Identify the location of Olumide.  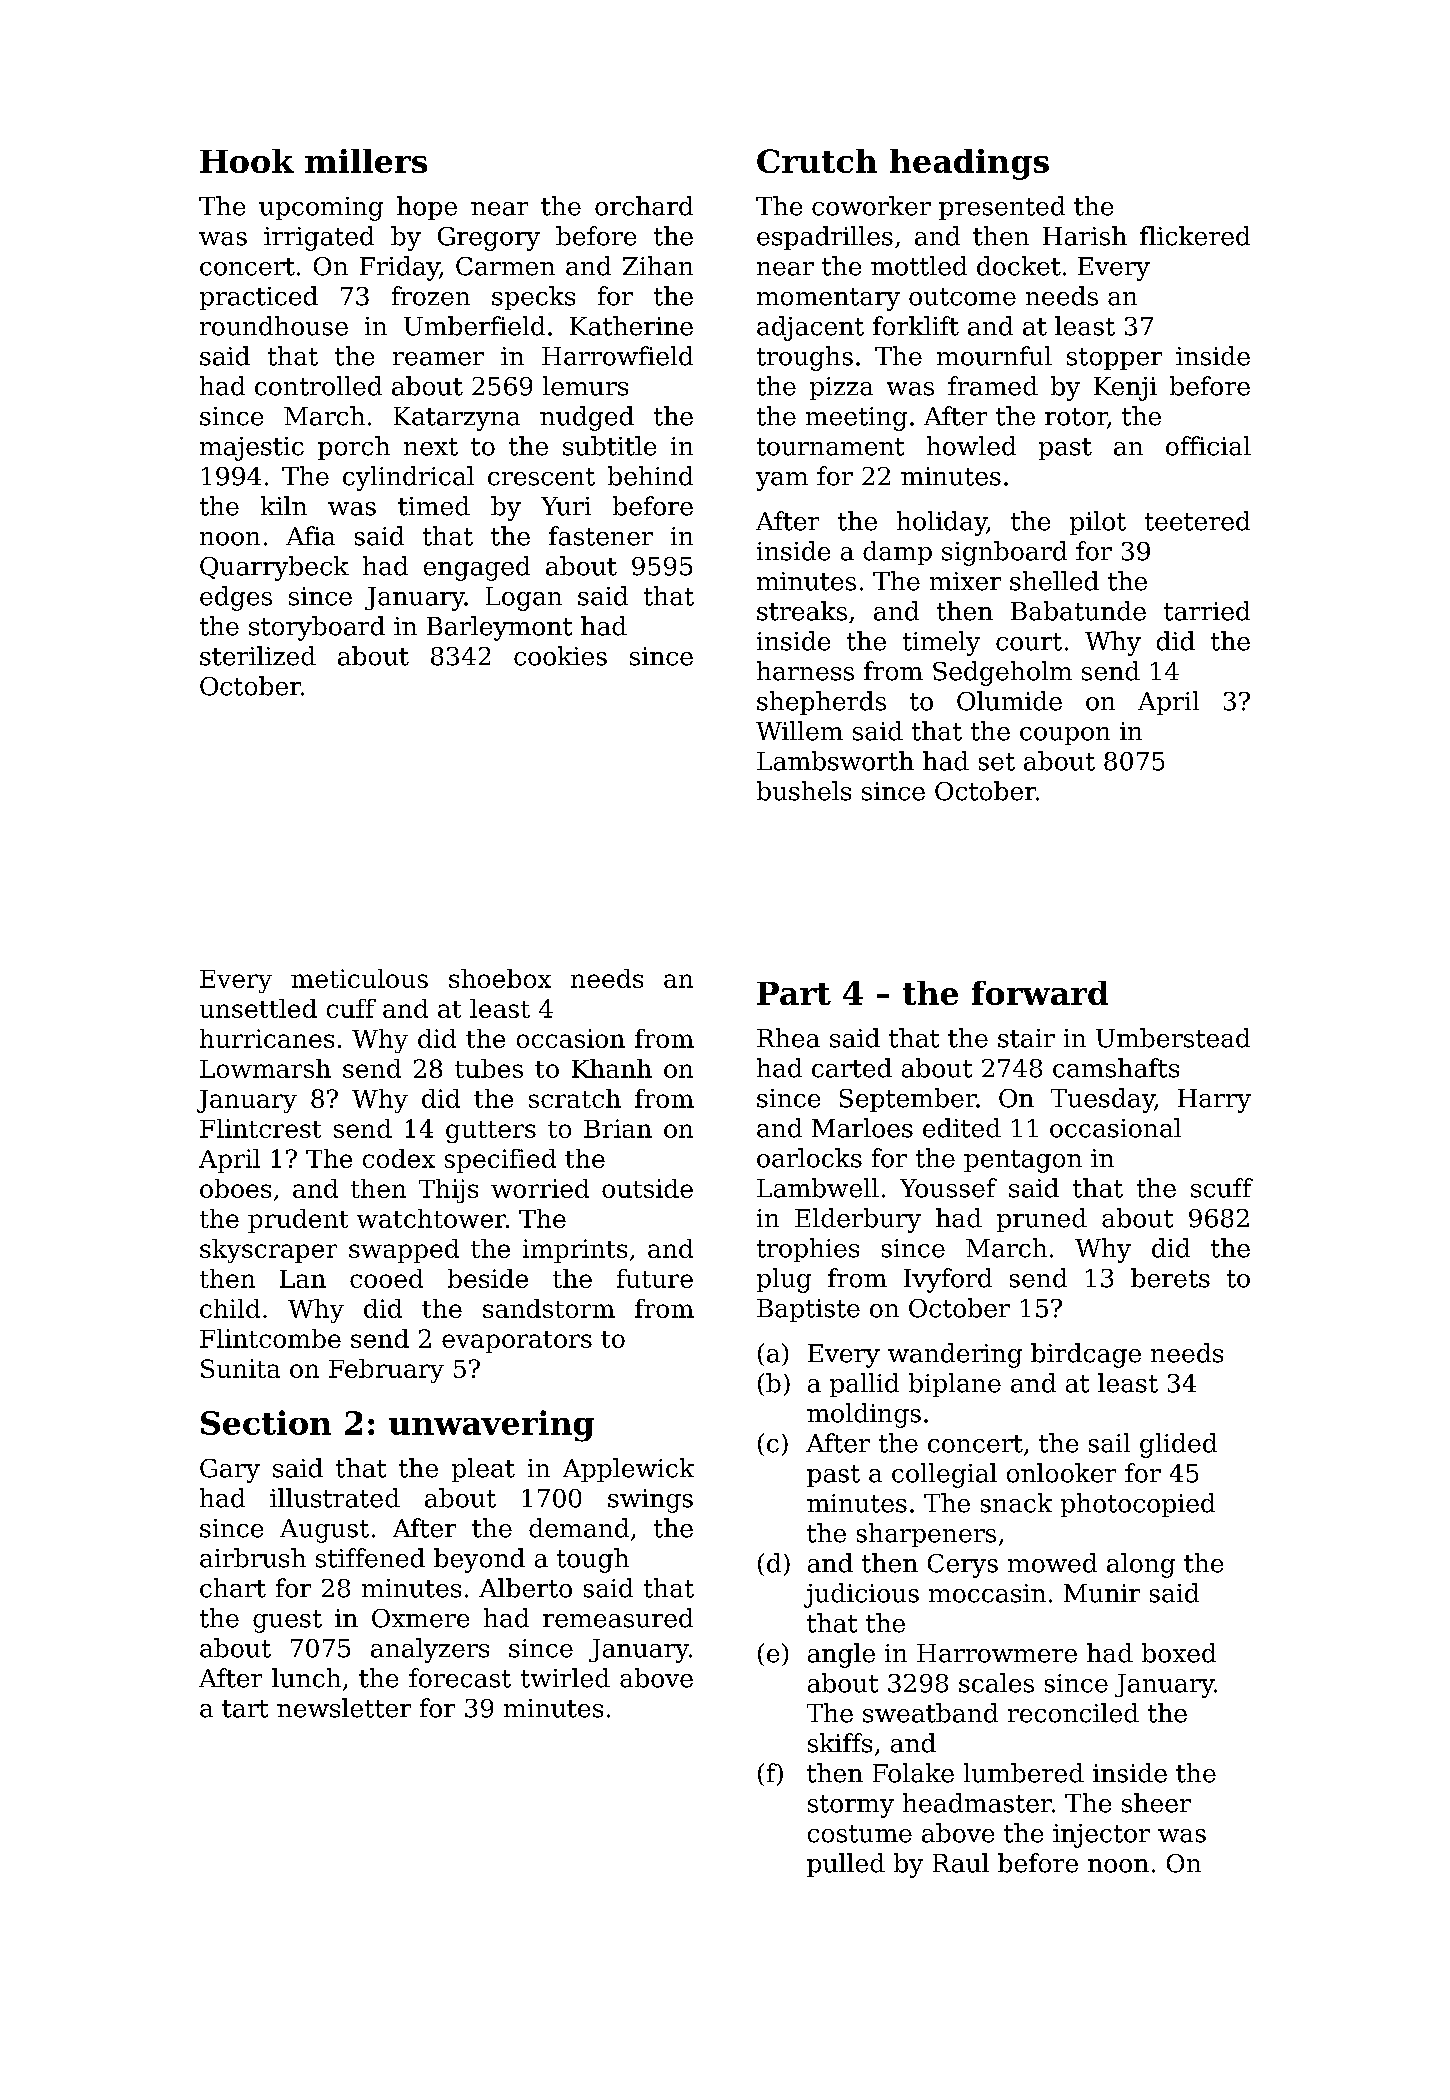
(1009, 701).
